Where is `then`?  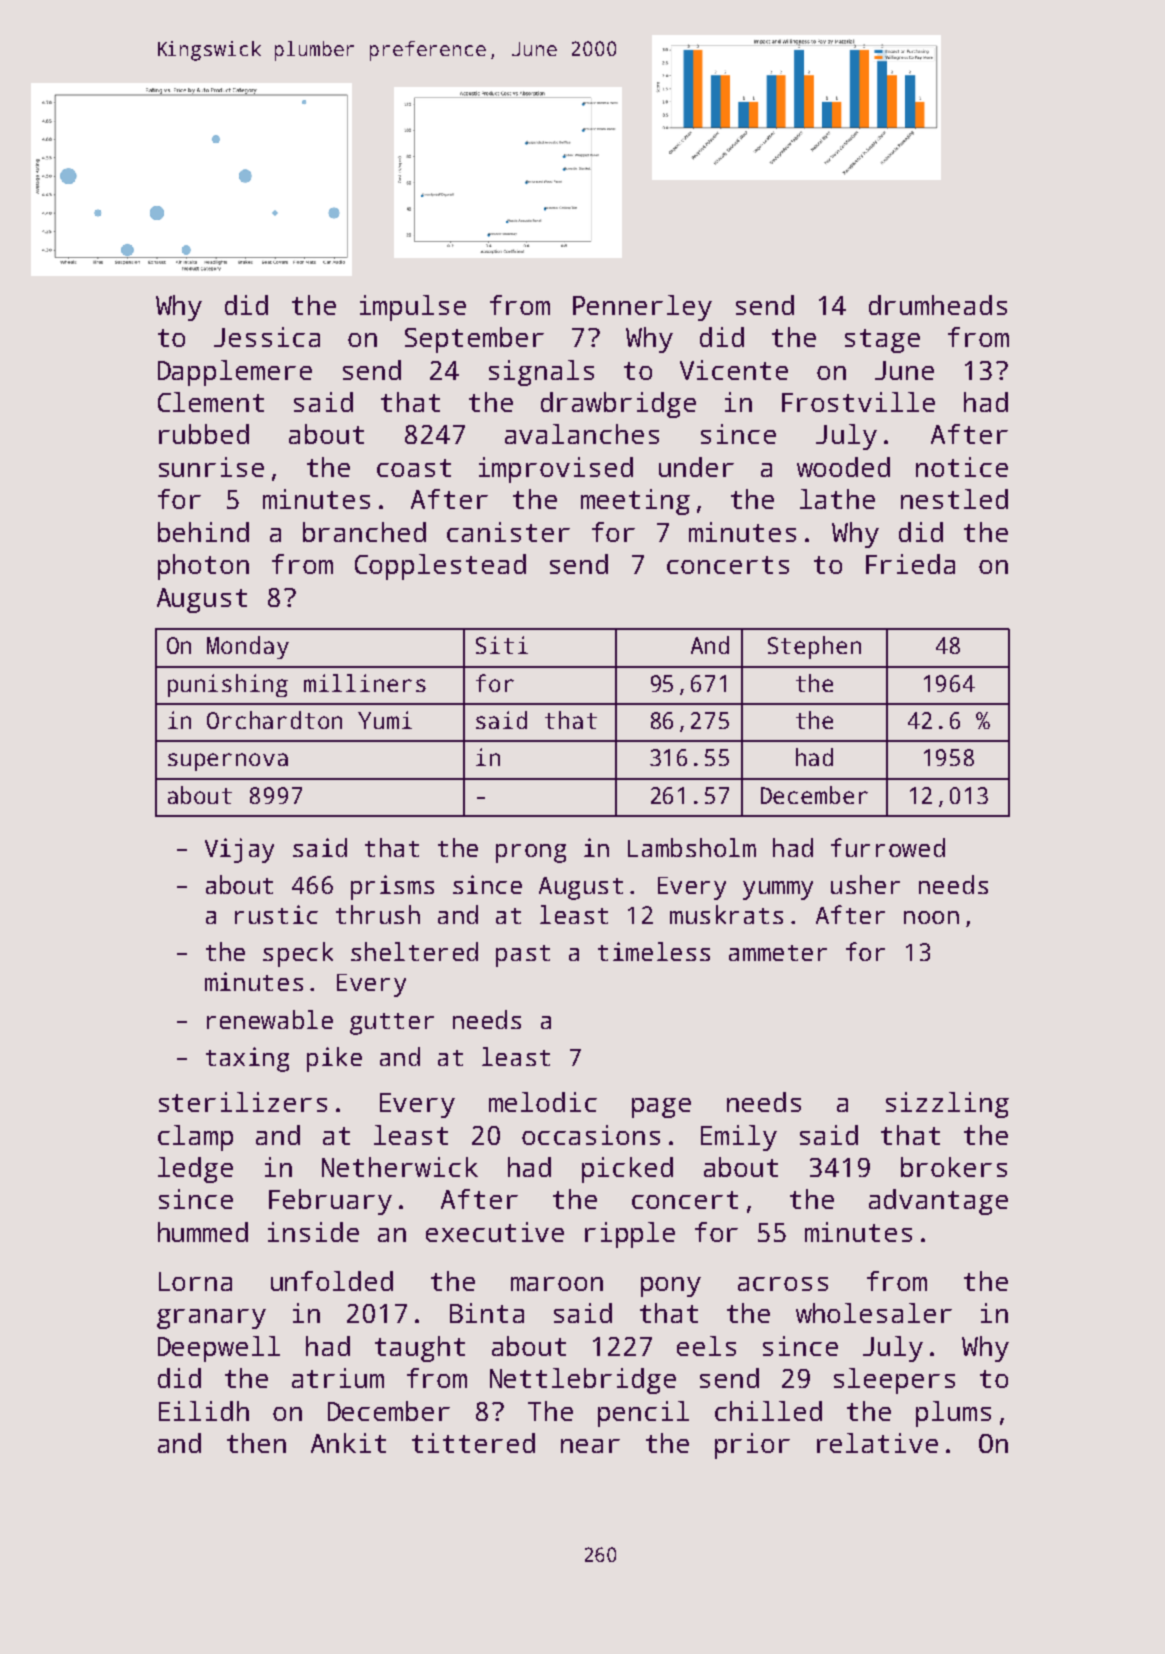
then is located at coordinates (256, 1443).
